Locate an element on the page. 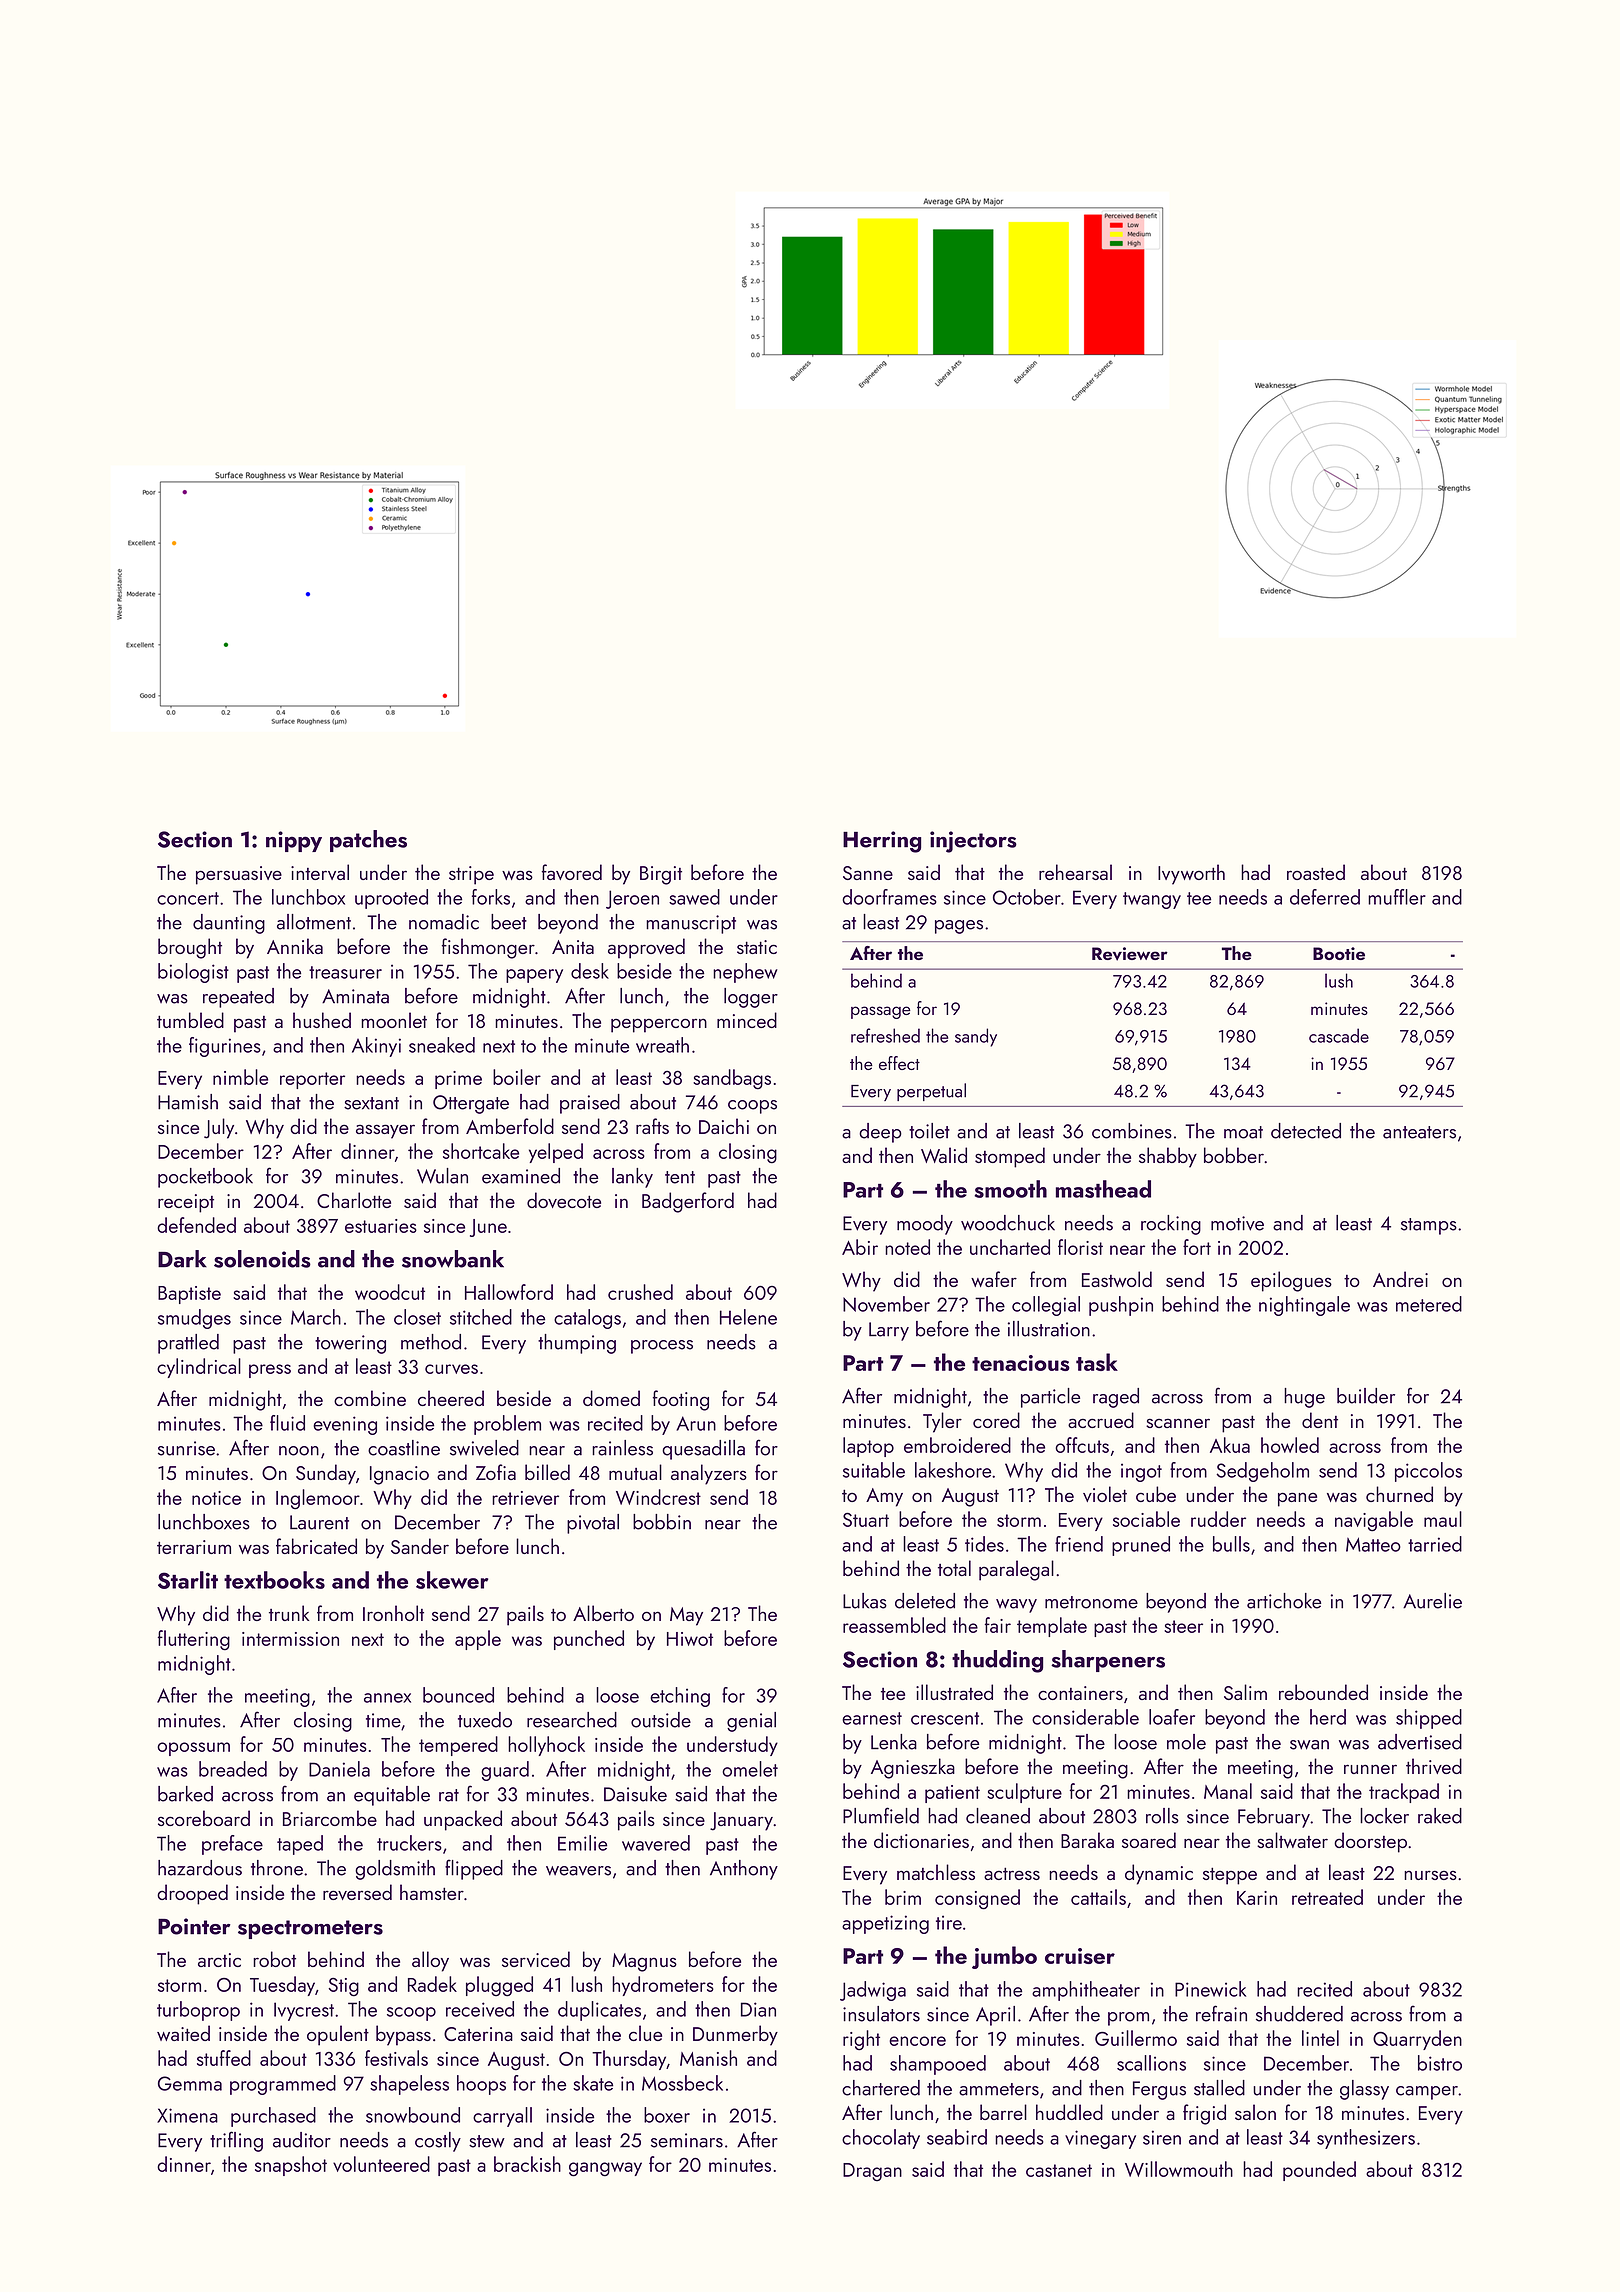 The width and height of the image is (1620, 2292). laptop is located at coordinates (868, 1447).
